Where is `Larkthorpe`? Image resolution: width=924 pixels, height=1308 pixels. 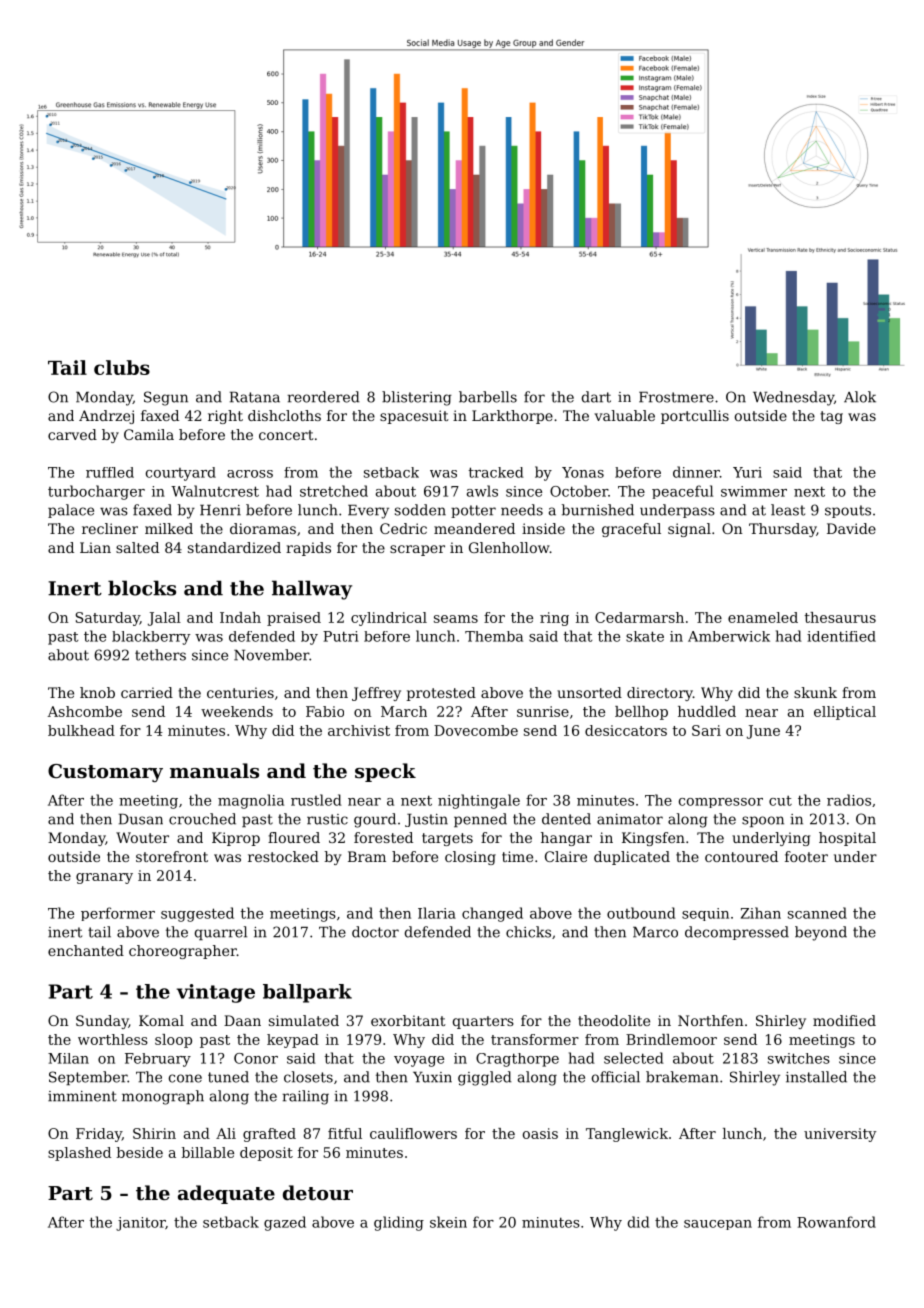 Larkthorpe is located at coordinates (512, 417).
